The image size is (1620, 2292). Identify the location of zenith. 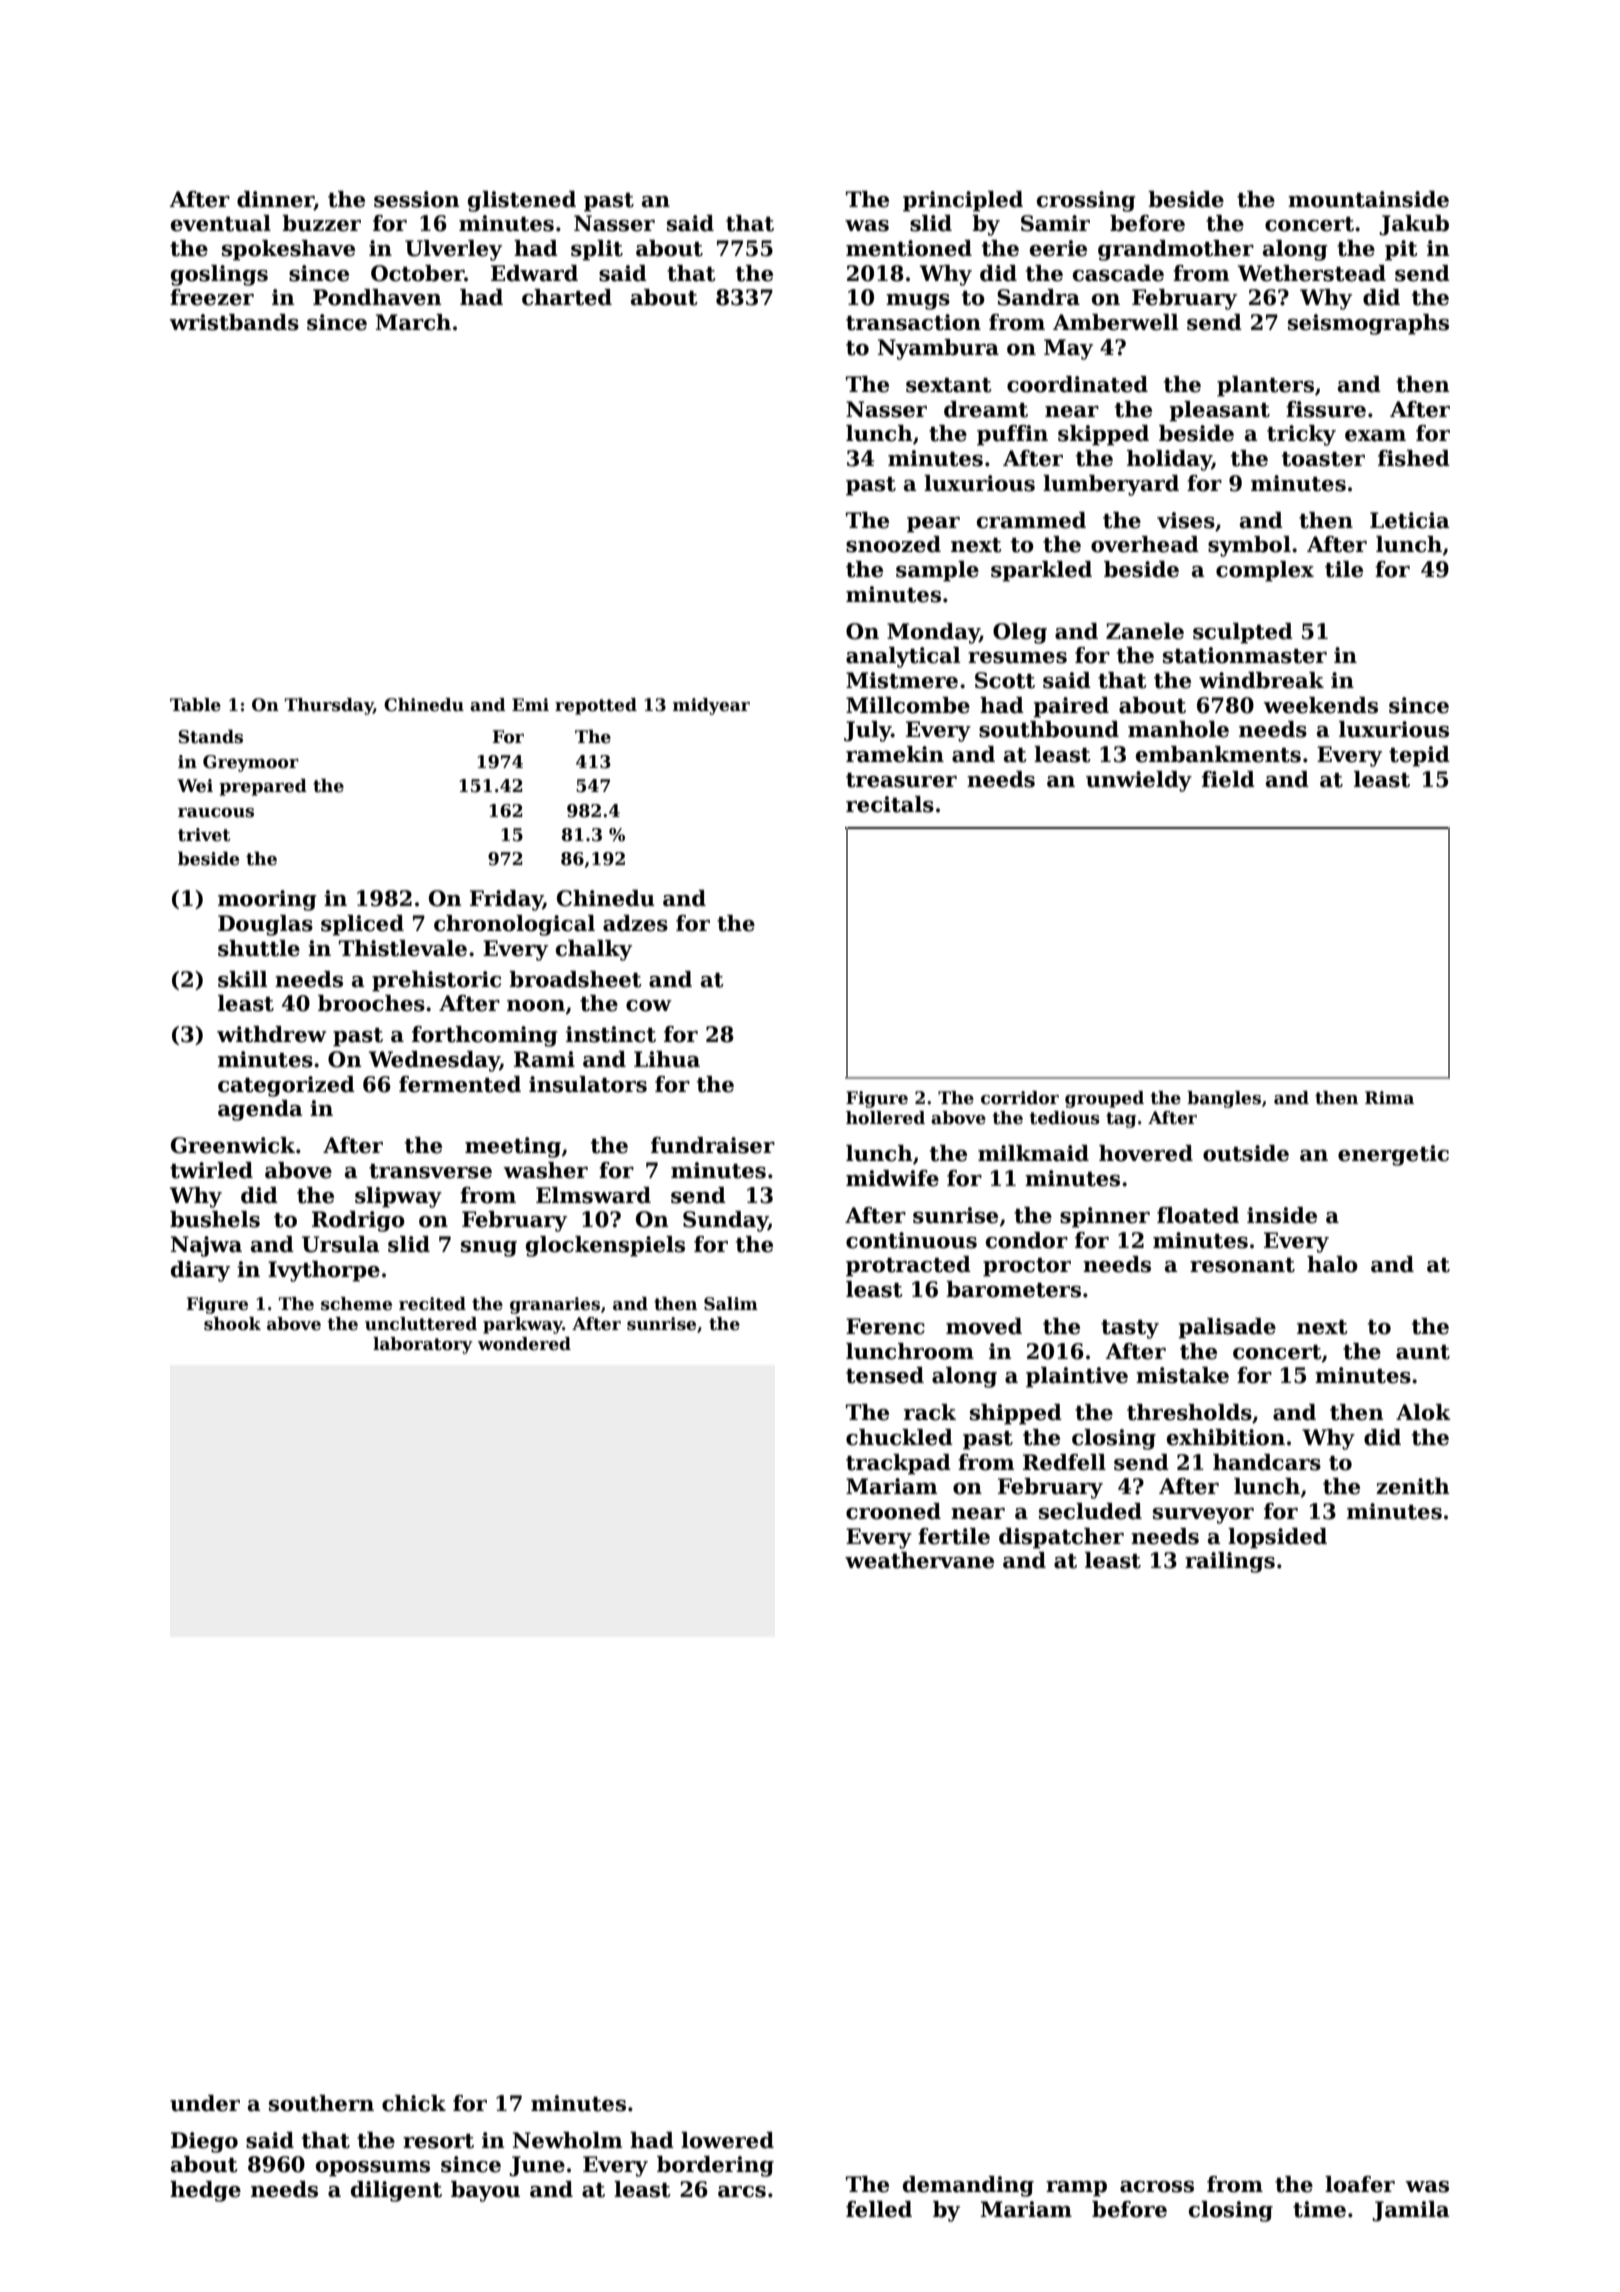
(1413, 1486).
